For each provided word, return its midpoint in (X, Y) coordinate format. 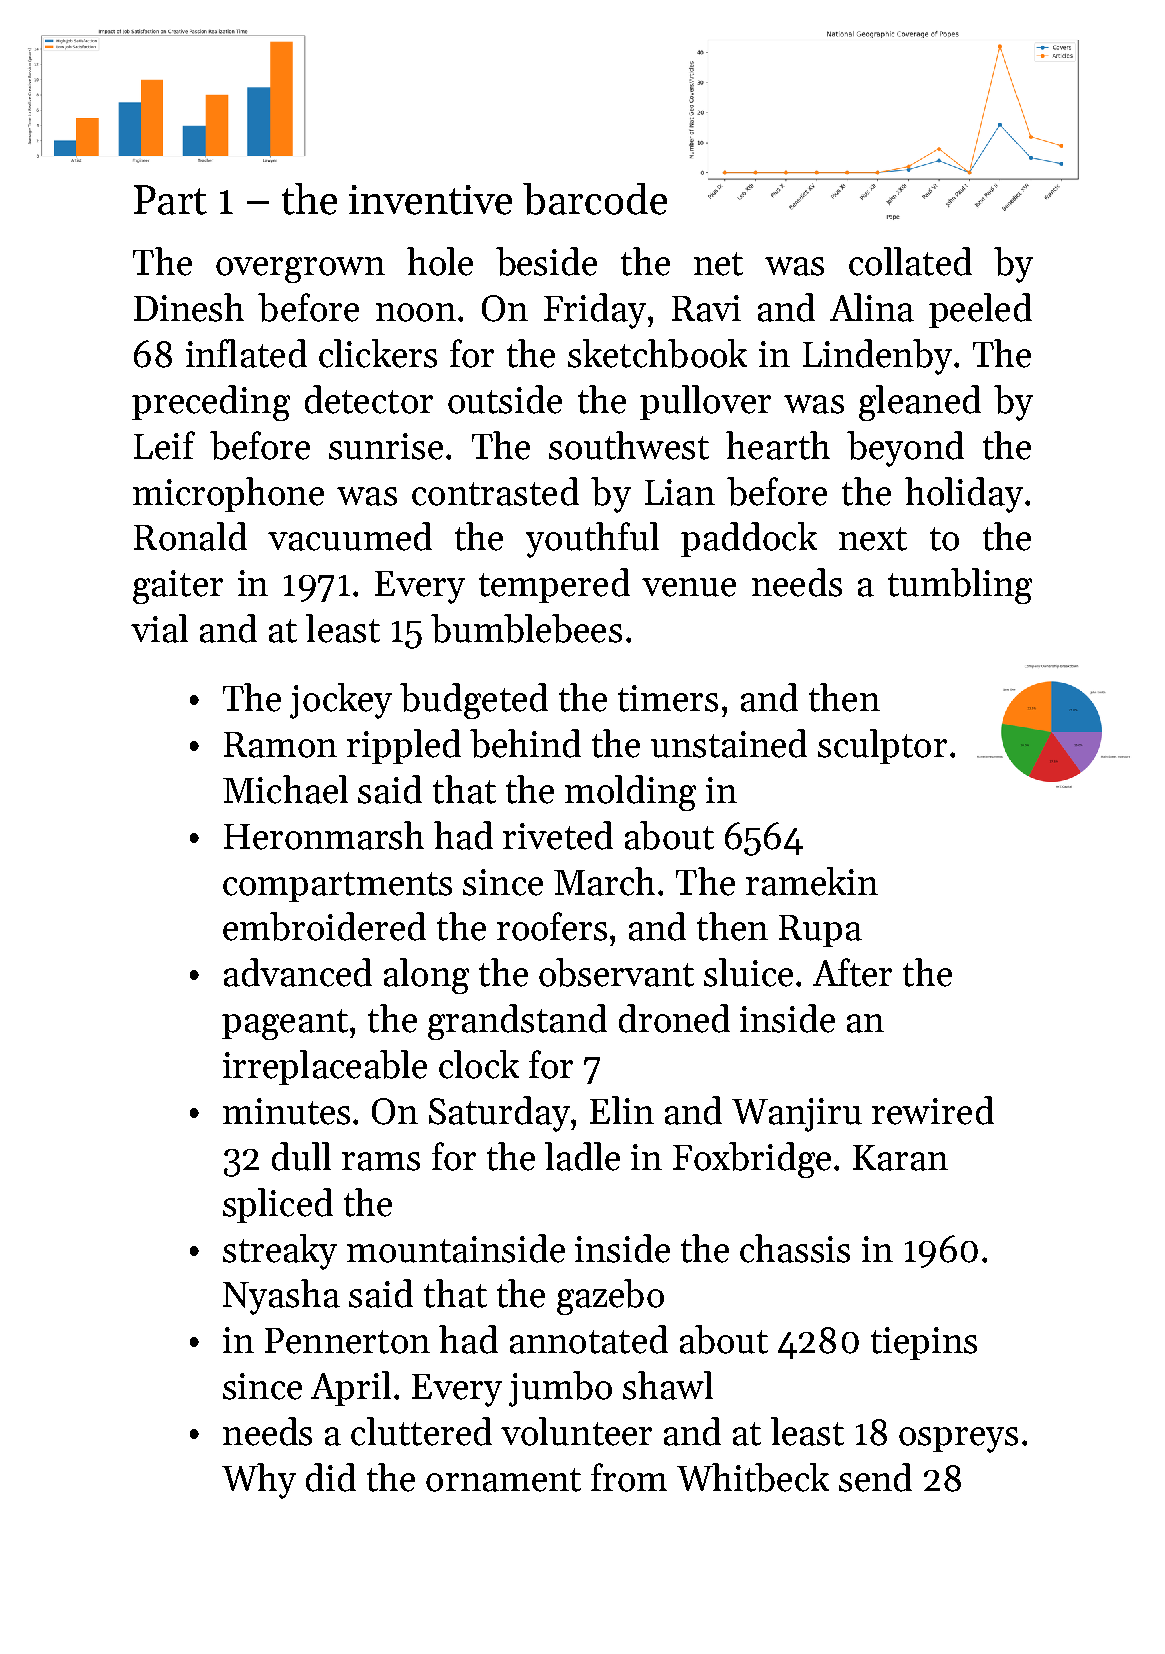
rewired (933, 1110)
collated (910, 261)
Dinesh (189, 307)
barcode (595, 199)
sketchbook (657, 353)
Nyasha (281, 1297)
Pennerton (347, 1341)
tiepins (924, 1343)
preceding (211, 403)
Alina (872, 307)
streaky (280, 1252)
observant (616, 972)
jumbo (560, 1389)
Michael (285, 789)
